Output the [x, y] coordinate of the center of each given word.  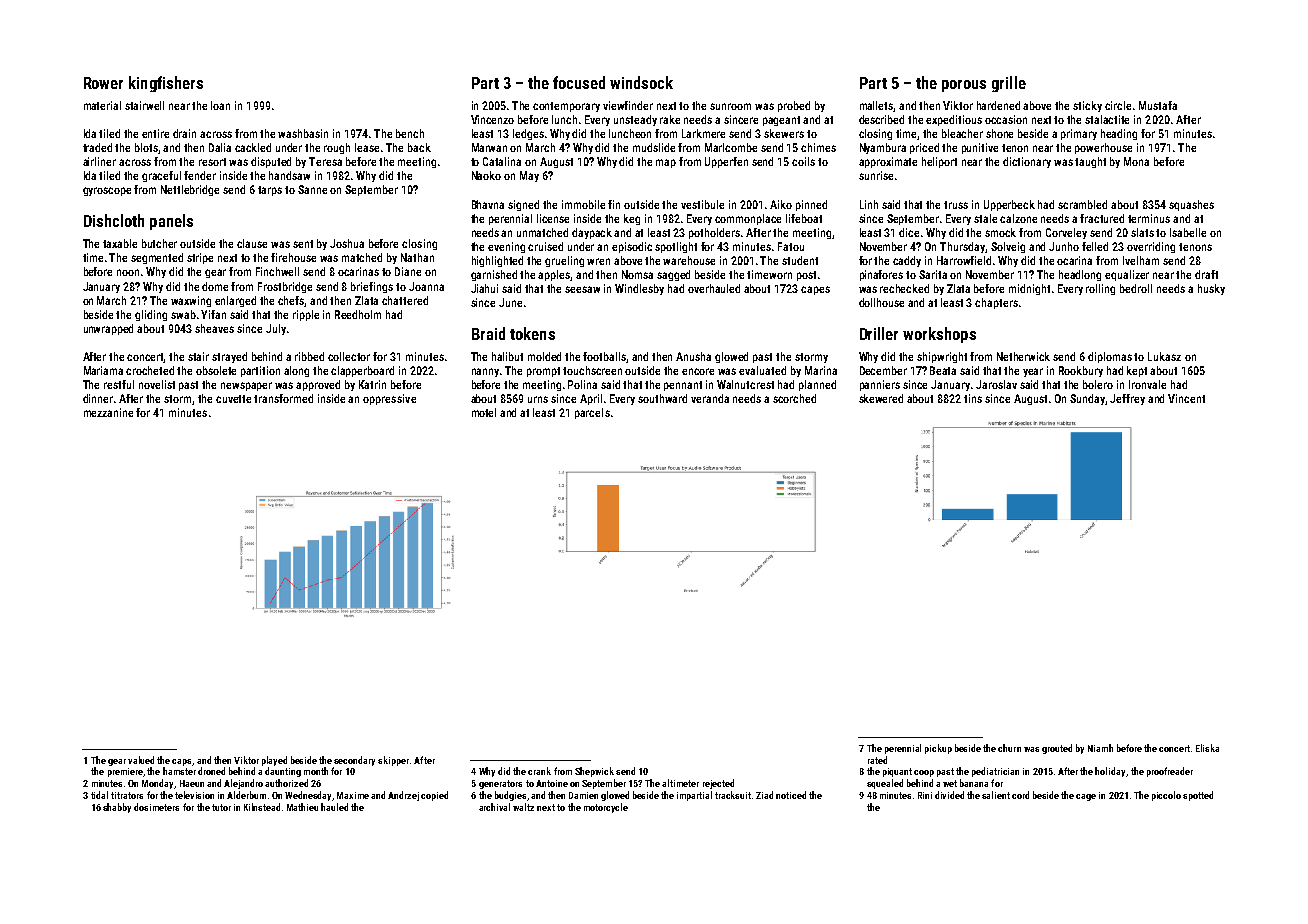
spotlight [676, 247]
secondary [354, 761]
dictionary [1027, 162]
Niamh [1100, 748]
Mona [1136, 161]
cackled [253, 147]
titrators [127, 795]
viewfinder [628, 105]
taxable [120, 243]
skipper [393, 761]
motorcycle [606, 808]
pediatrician [995, 772]
